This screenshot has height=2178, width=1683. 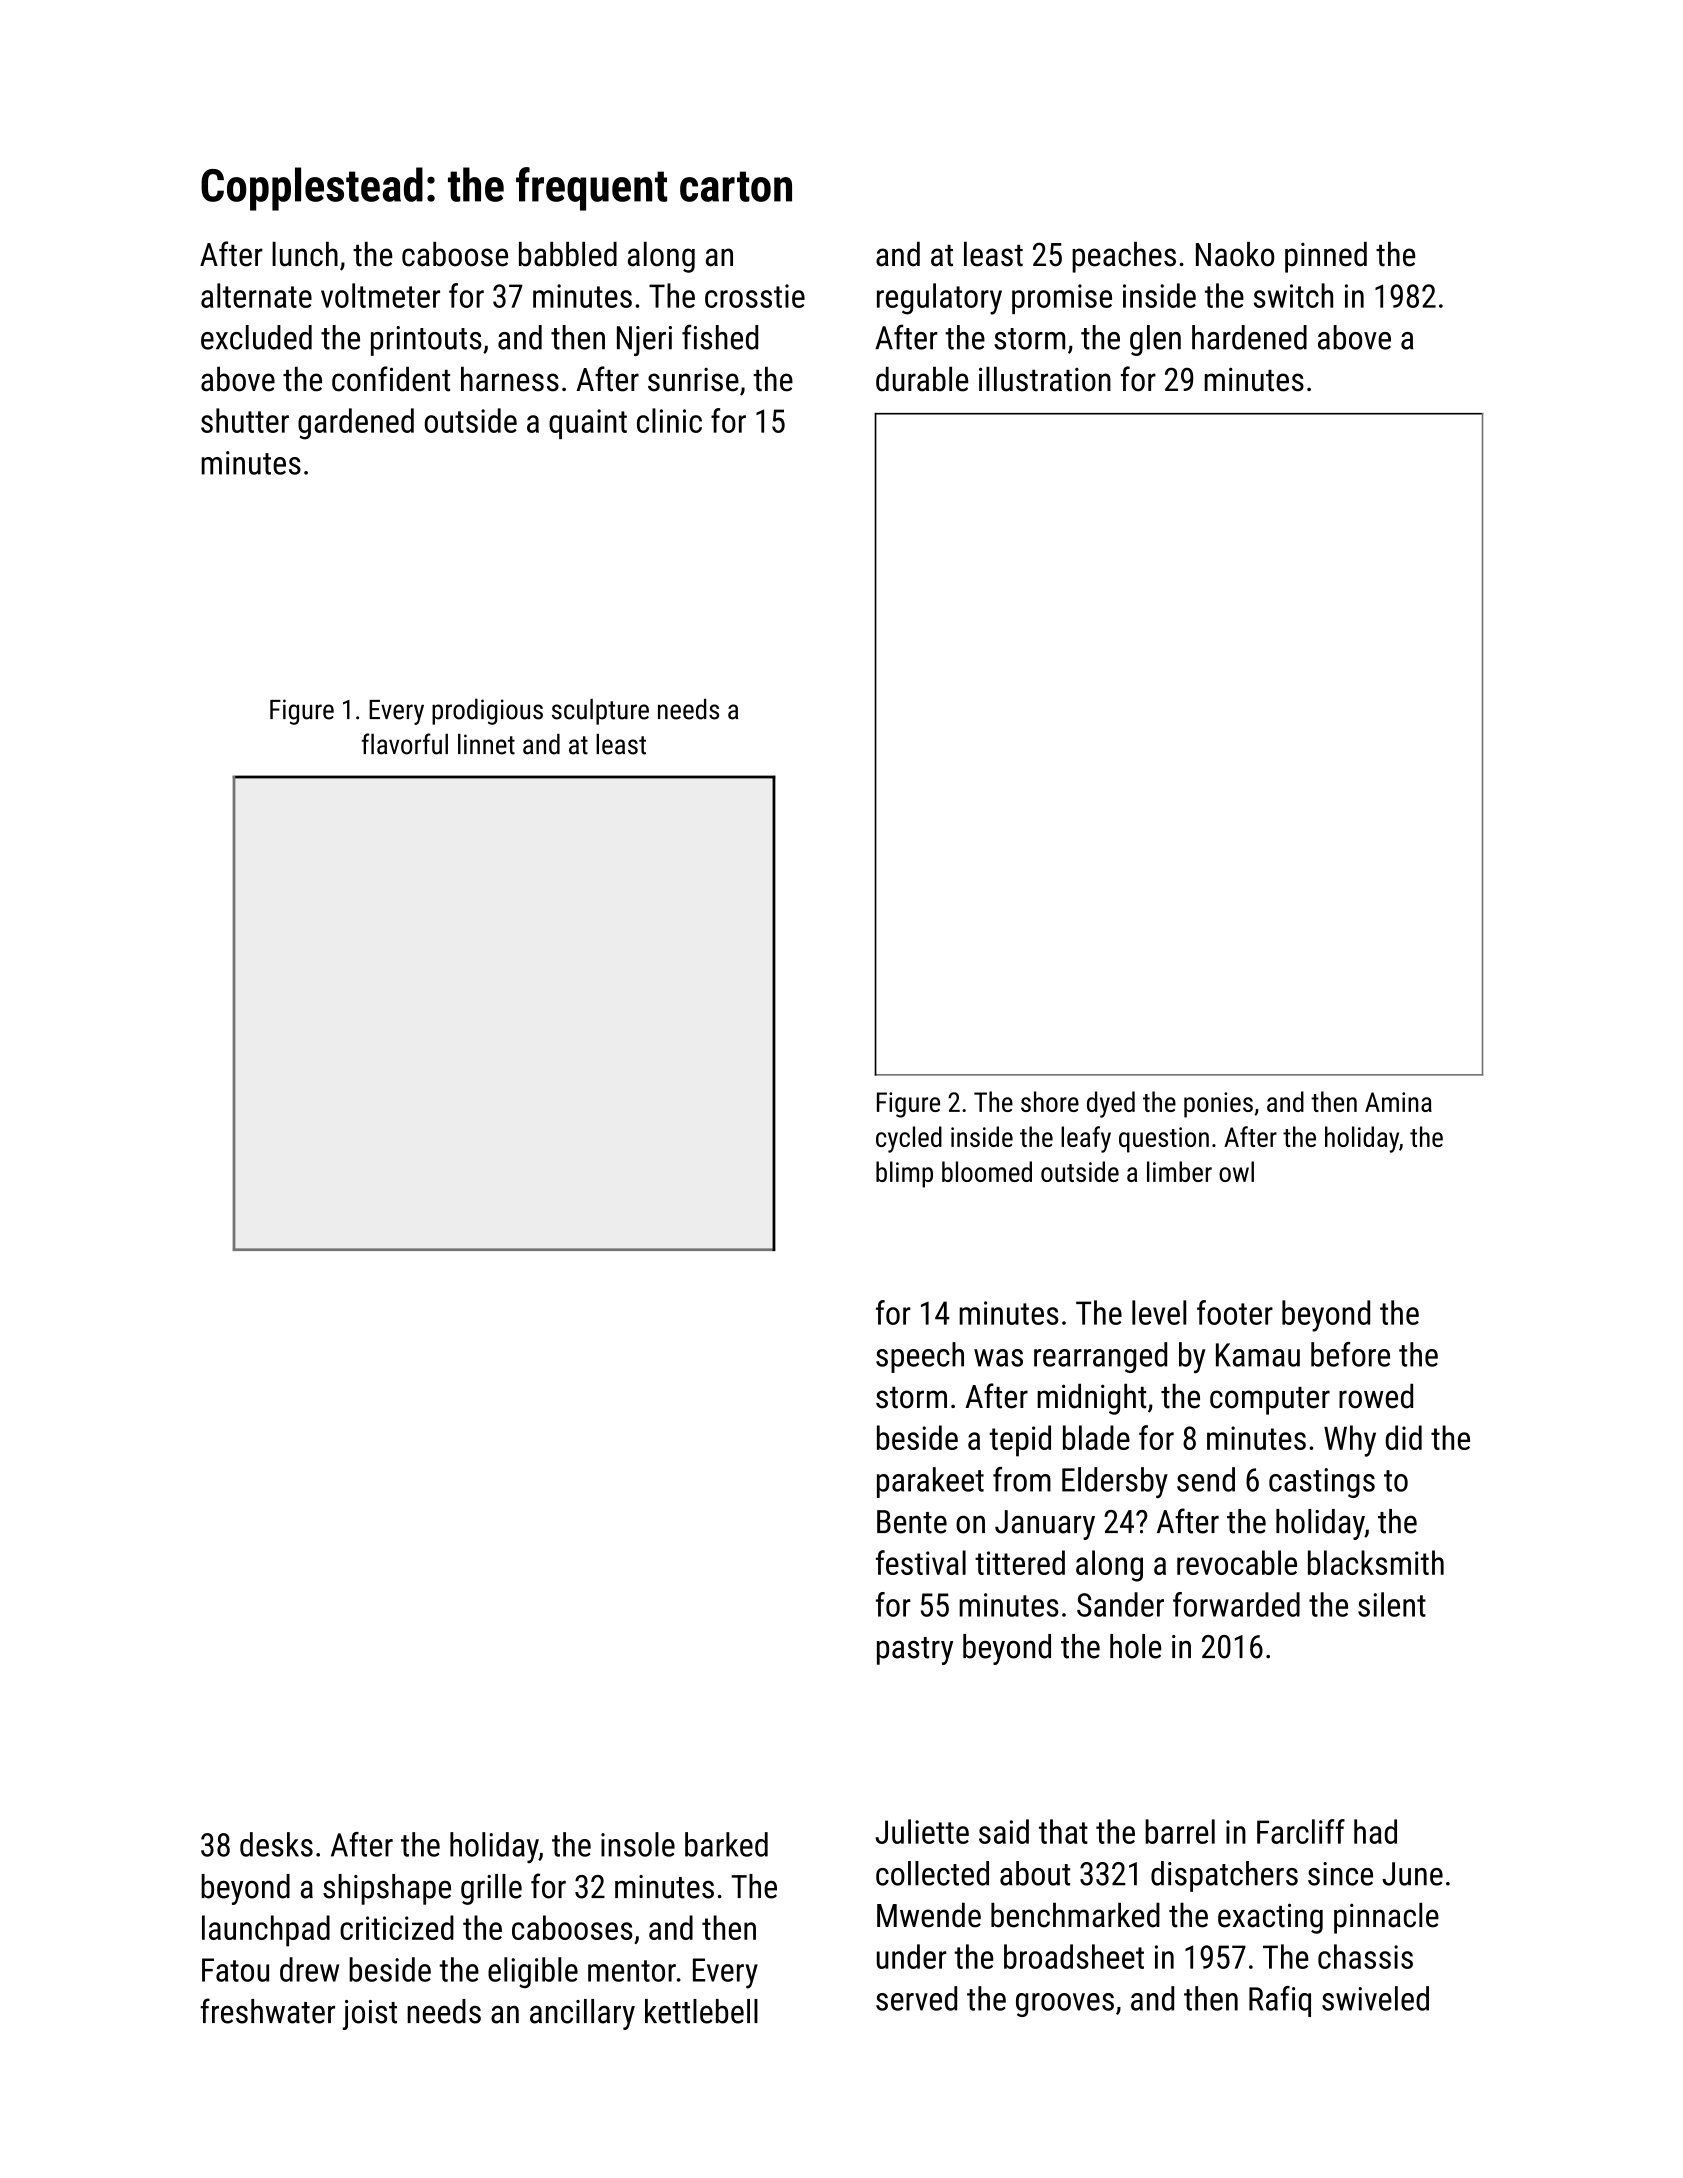 What do you see at coordinates (922, 379) in the screenshot?
I see `durable` at bounding box center [922, 379].
